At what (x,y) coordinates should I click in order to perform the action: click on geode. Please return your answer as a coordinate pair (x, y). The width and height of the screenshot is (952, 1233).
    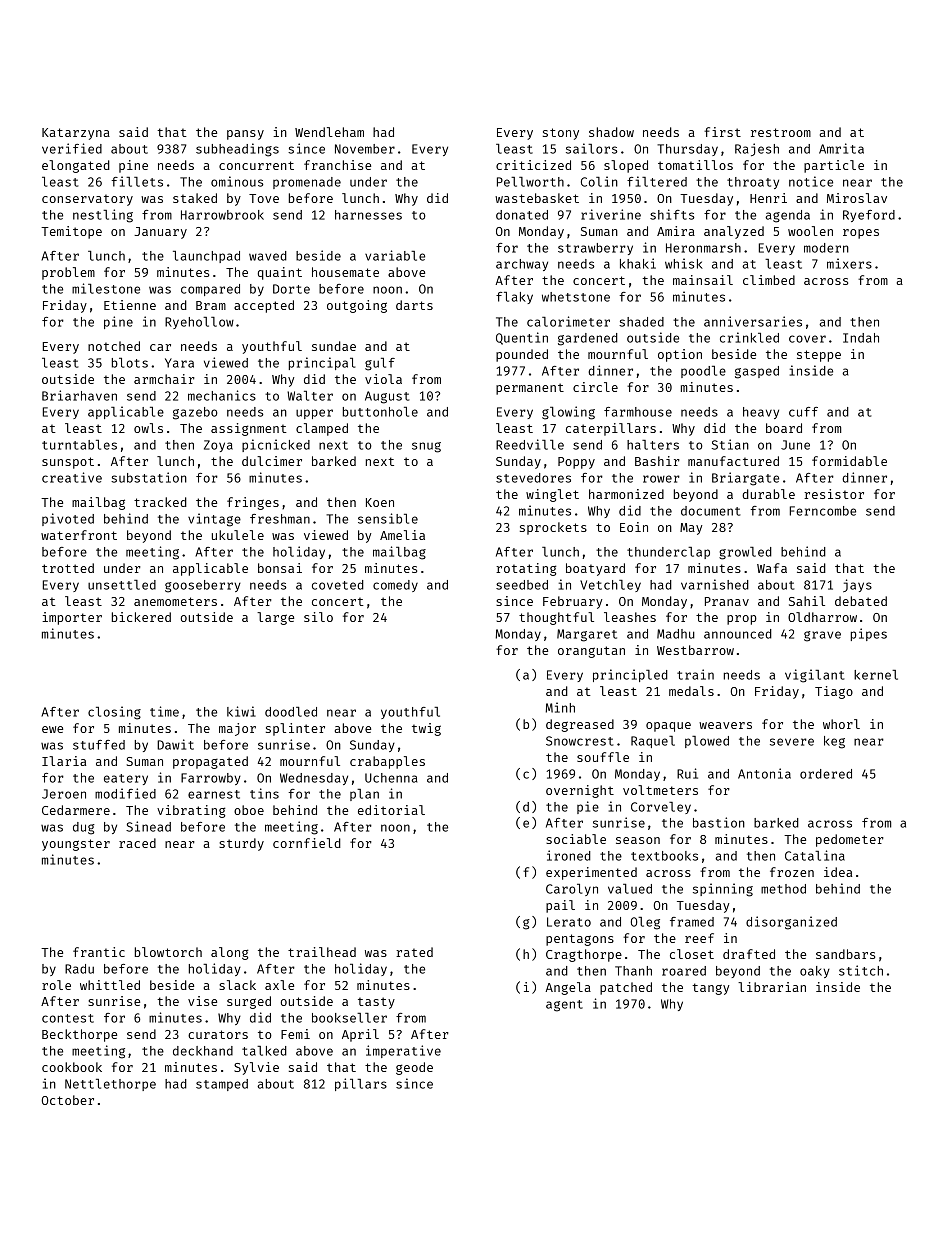
    Looking at the image, I should click on (414, 1068).
